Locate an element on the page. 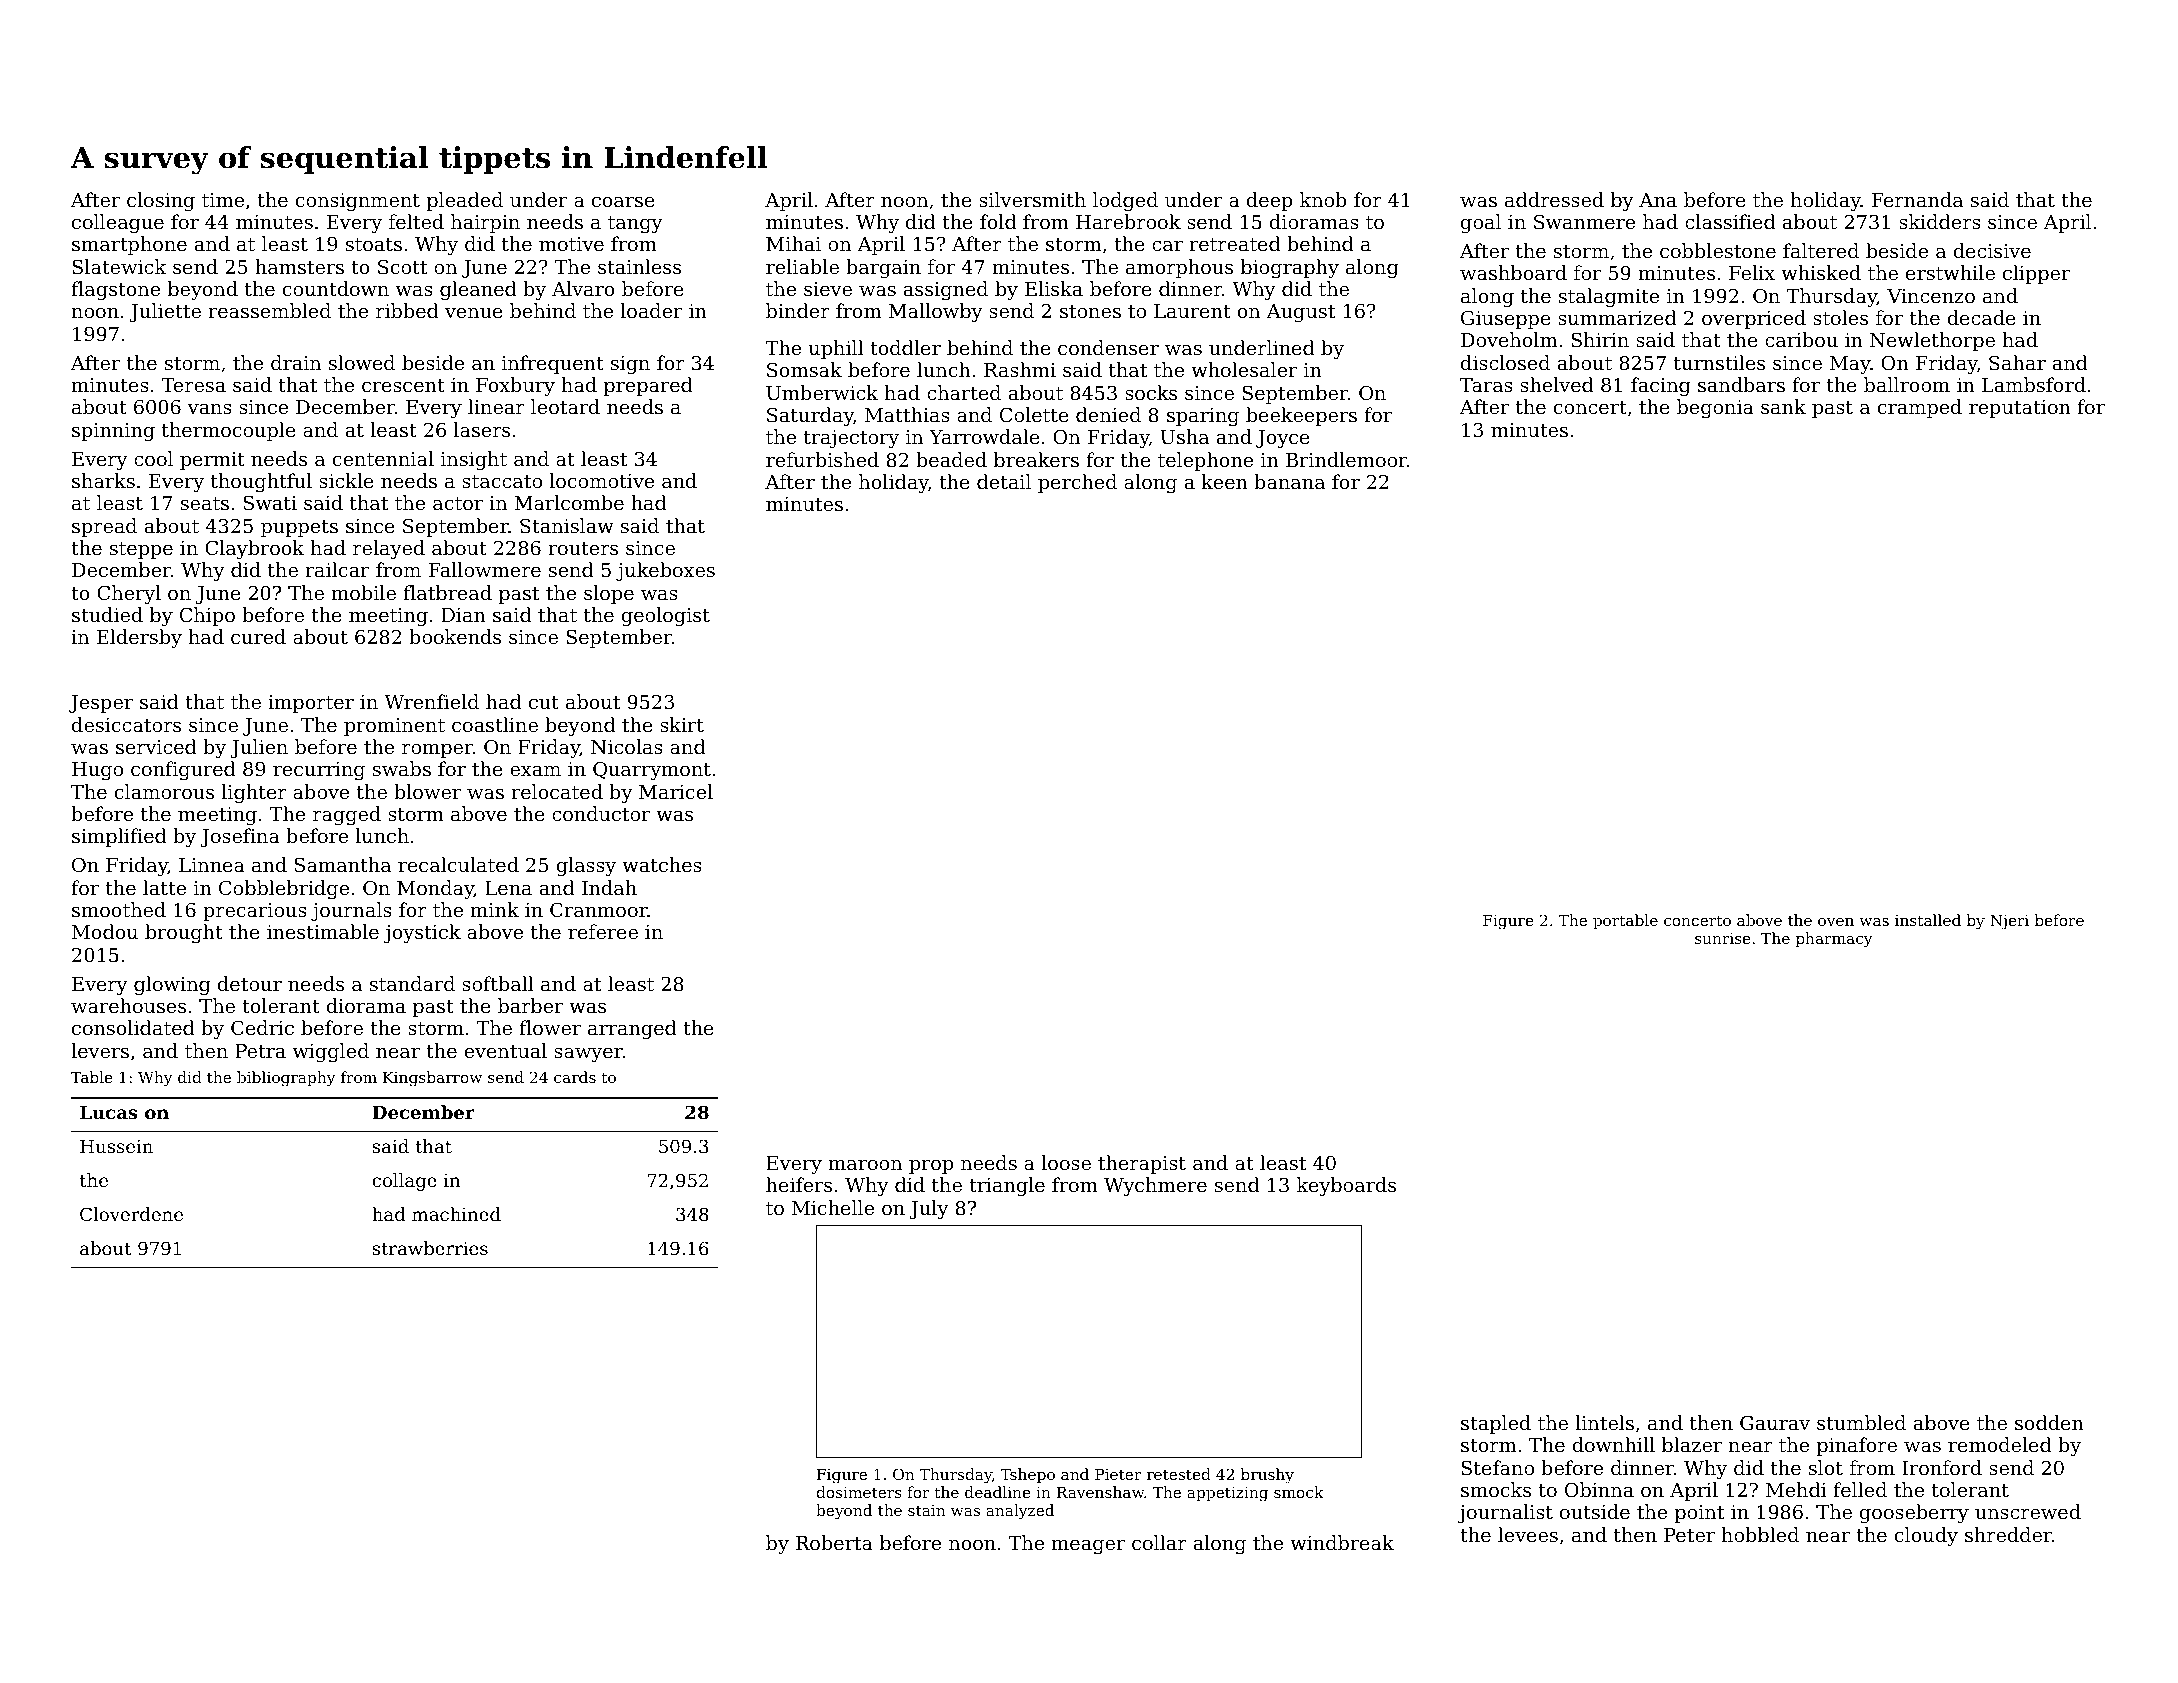 The height and width of the image is (1683, 2178). skirt is located at coordinates (682, 724).
